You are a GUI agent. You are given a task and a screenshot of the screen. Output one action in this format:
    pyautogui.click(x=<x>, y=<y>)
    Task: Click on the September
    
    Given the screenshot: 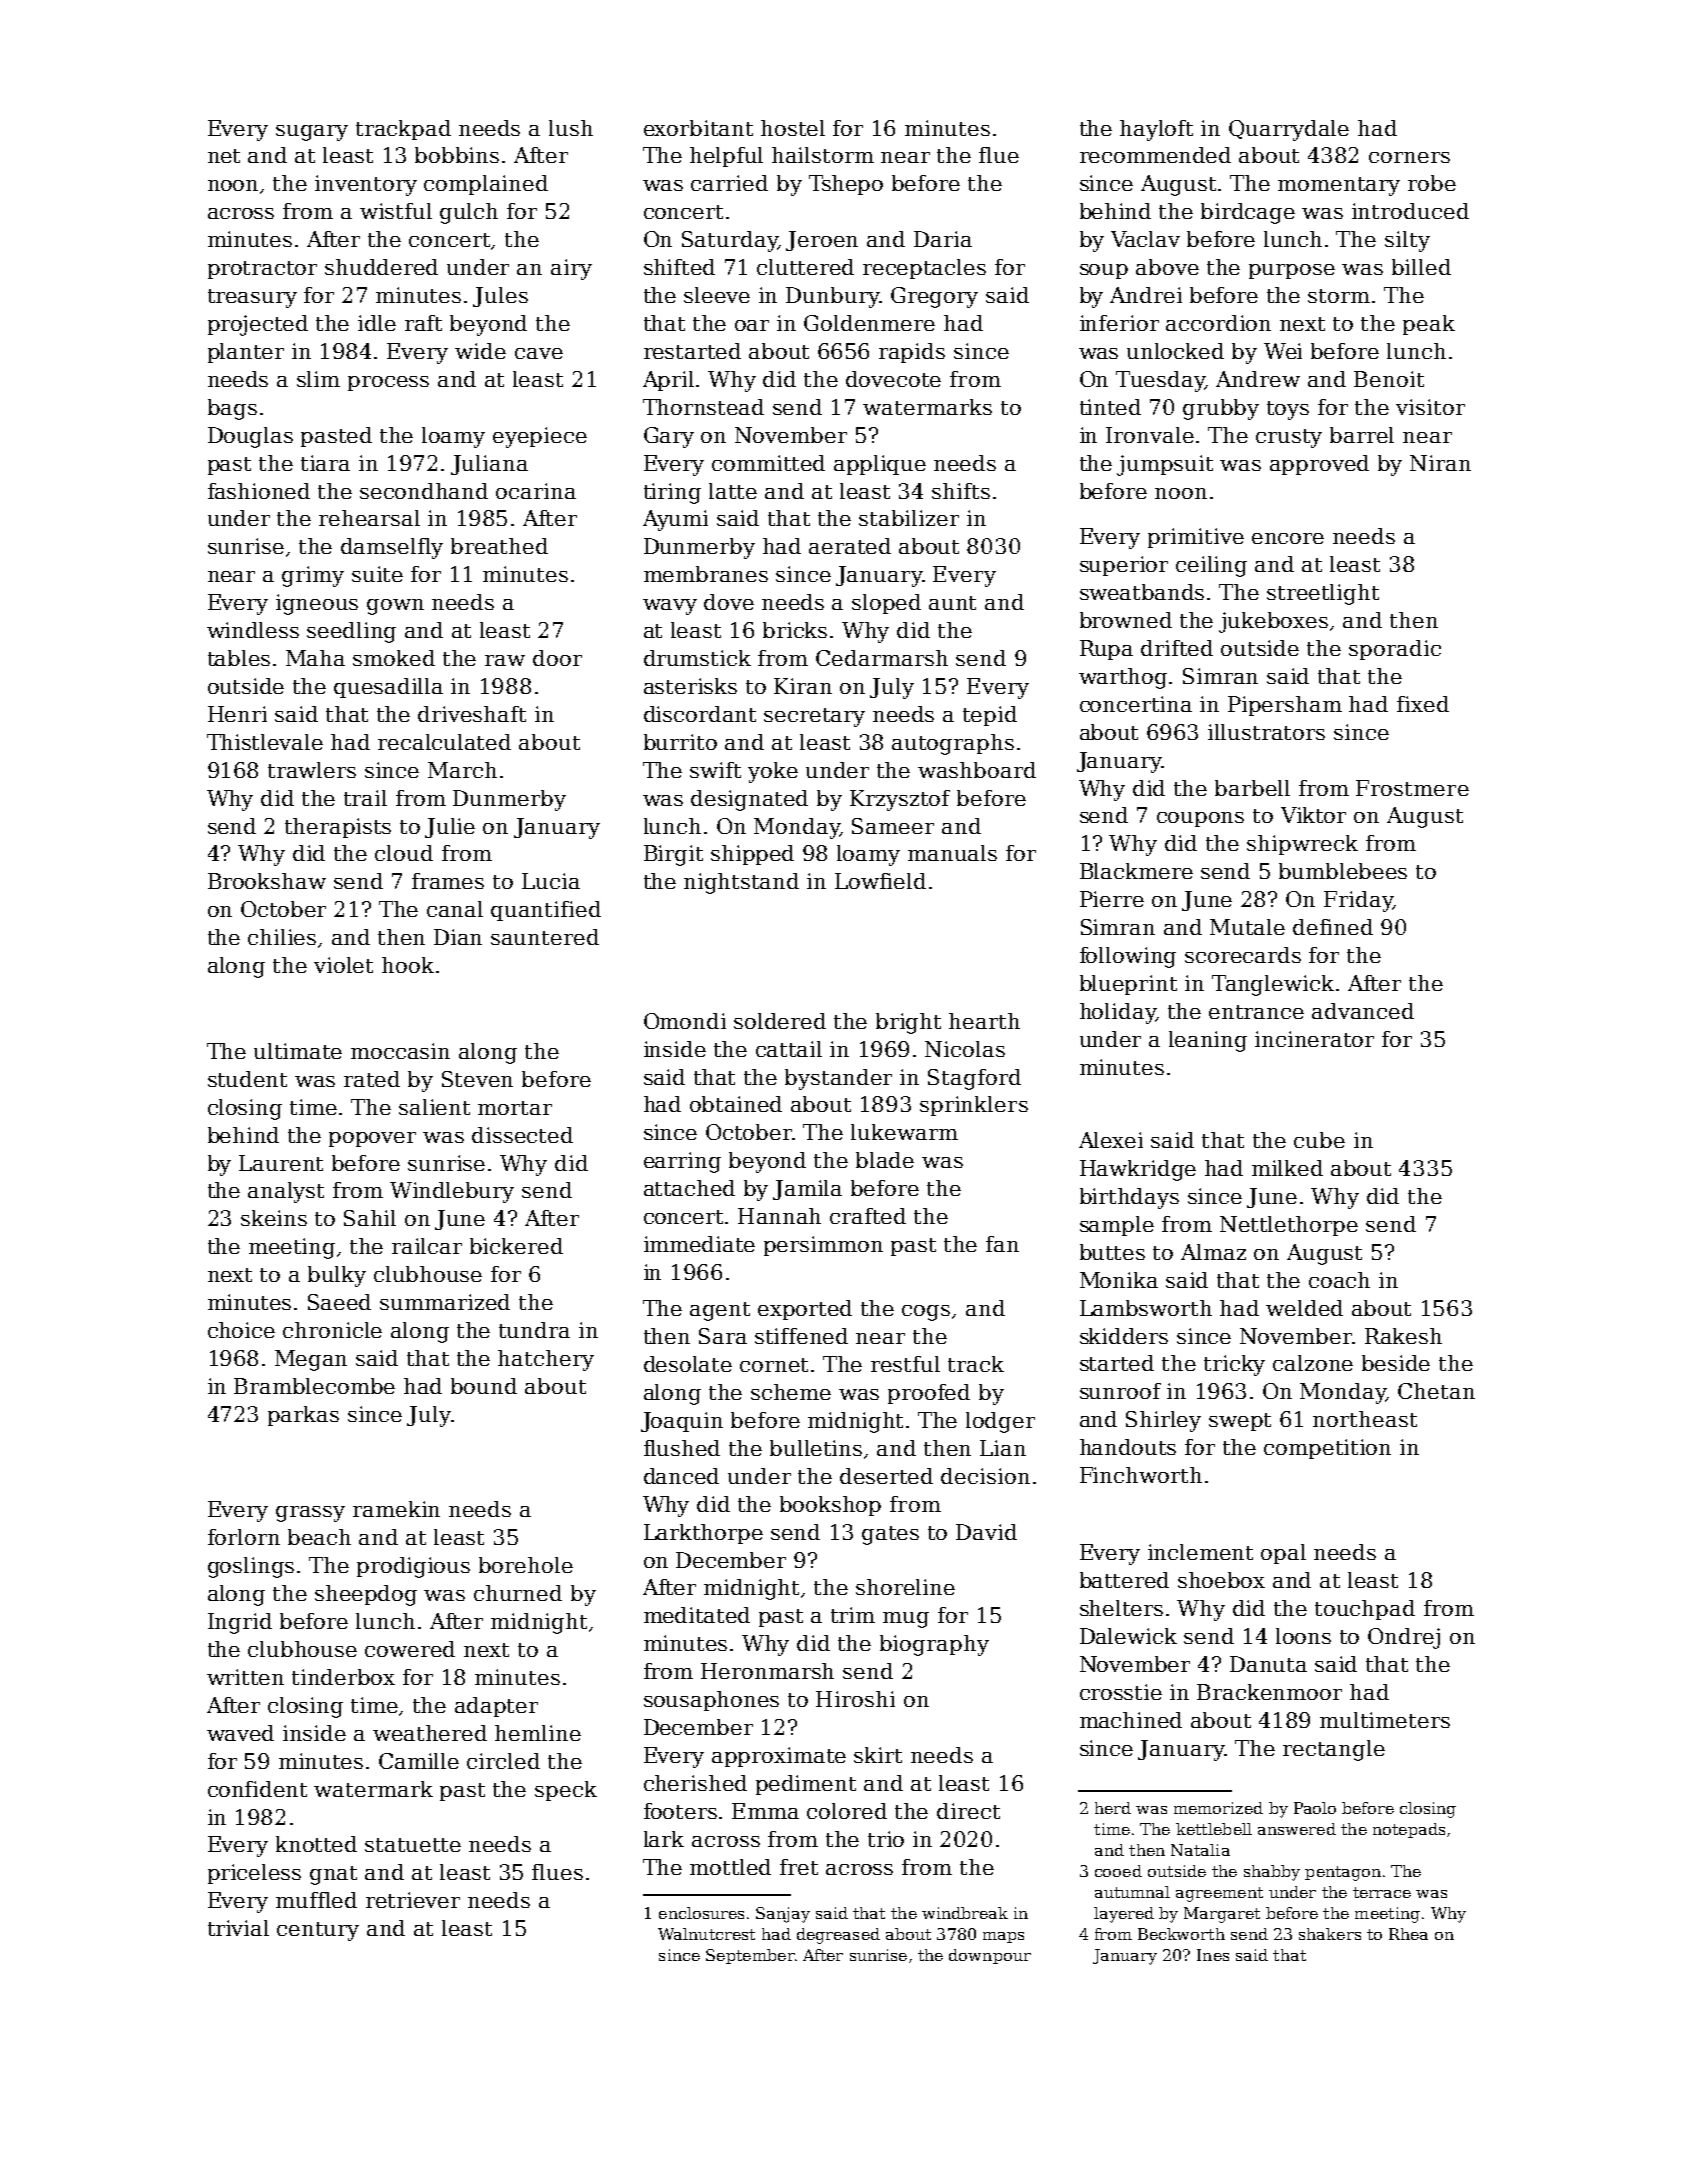 What is the action you would take?
    pyautogui.click(x=750, y=1956)
